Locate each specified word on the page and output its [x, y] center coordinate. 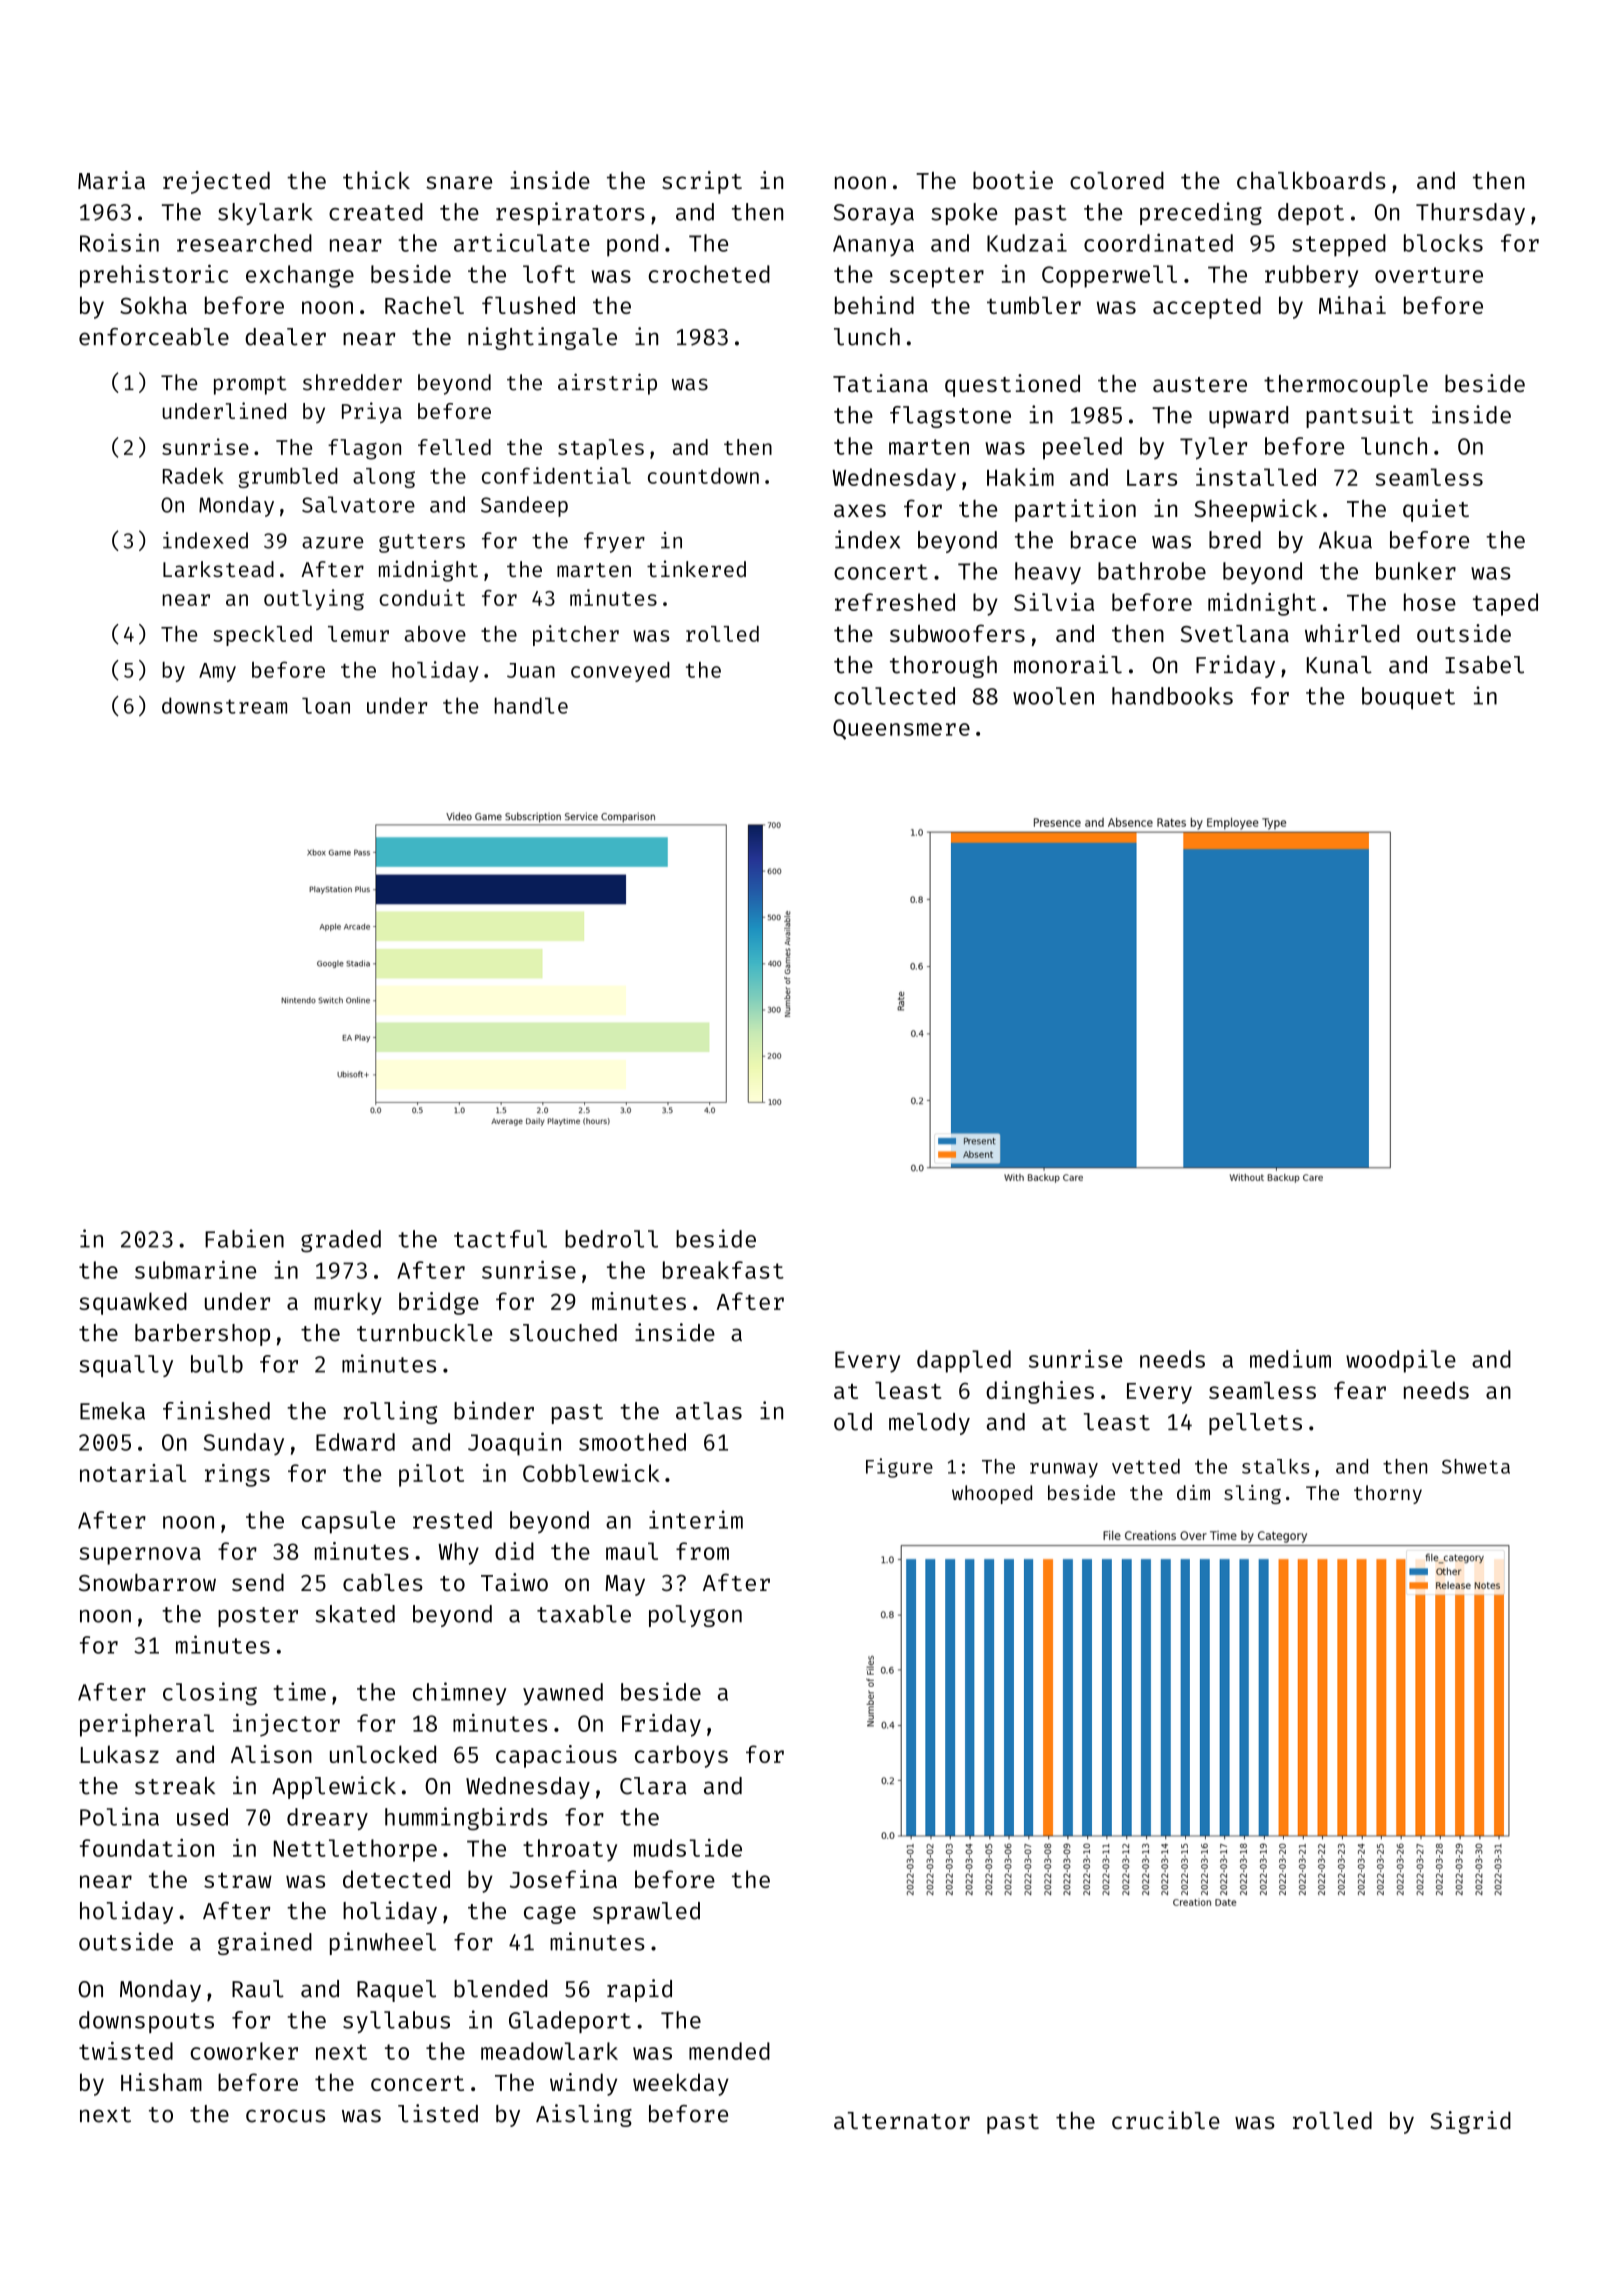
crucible [1166, 2120]
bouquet [1408, 698]
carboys [681, 1756]
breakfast [723, 1270]
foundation [147, 1848]
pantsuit [1360, 416]
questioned [1012, 385]
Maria [111, 180]
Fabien [244, 1238]
